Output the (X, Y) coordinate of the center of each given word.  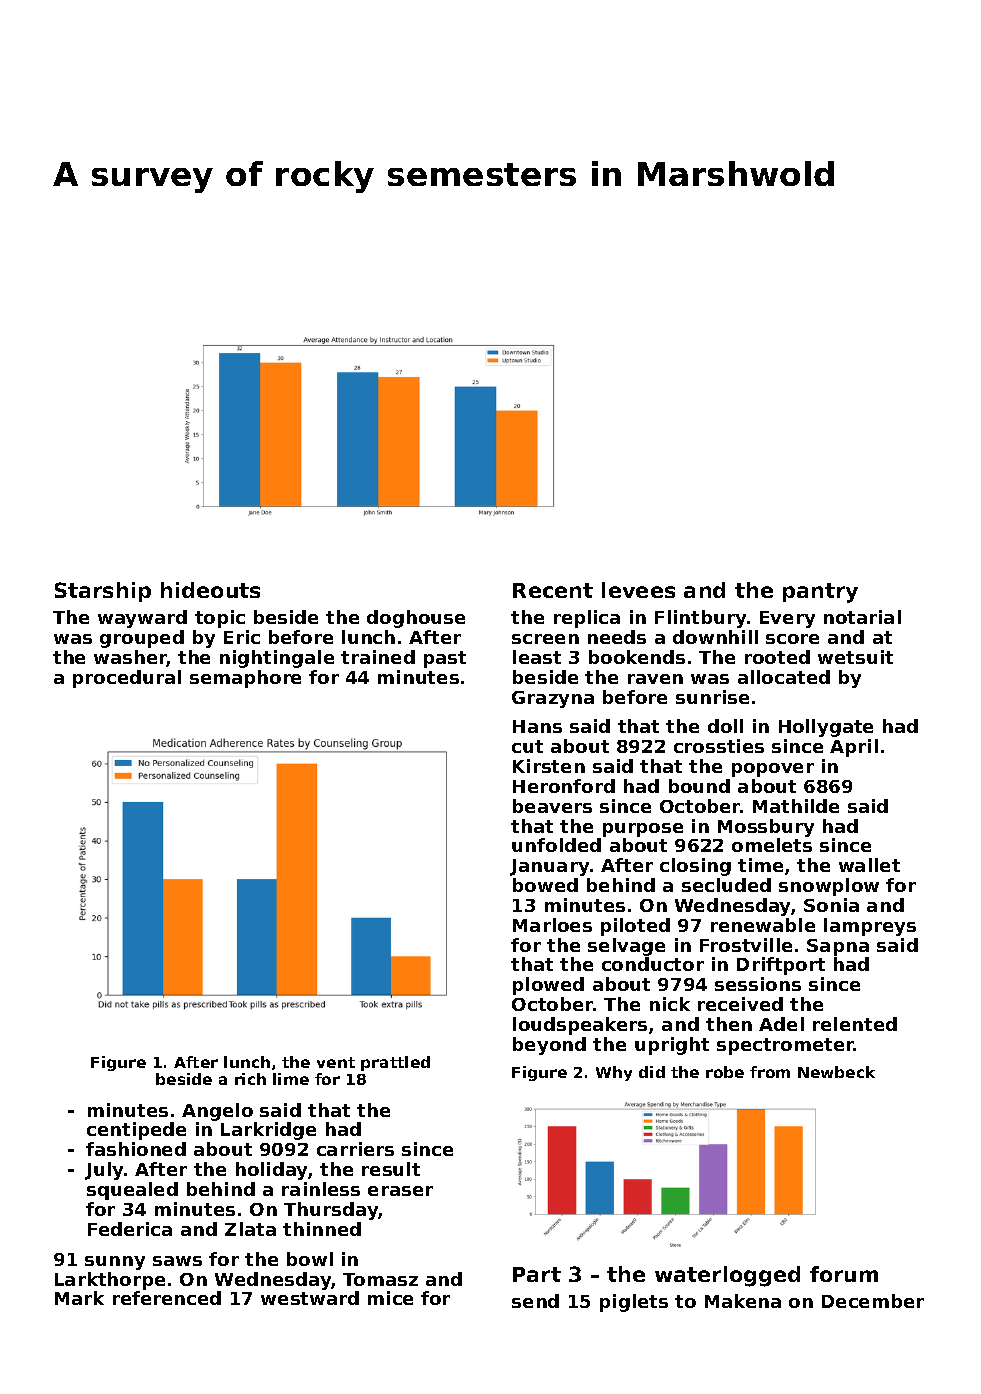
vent (336, 1062)
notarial (862, 617)
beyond (549, 1046)
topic (220, 619)
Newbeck (836, 1072)
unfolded (556, 845)
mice (390, 1298)
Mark (79, 1298)
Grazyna (553, 699)
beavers (552, 806)
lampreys (870, 927)
